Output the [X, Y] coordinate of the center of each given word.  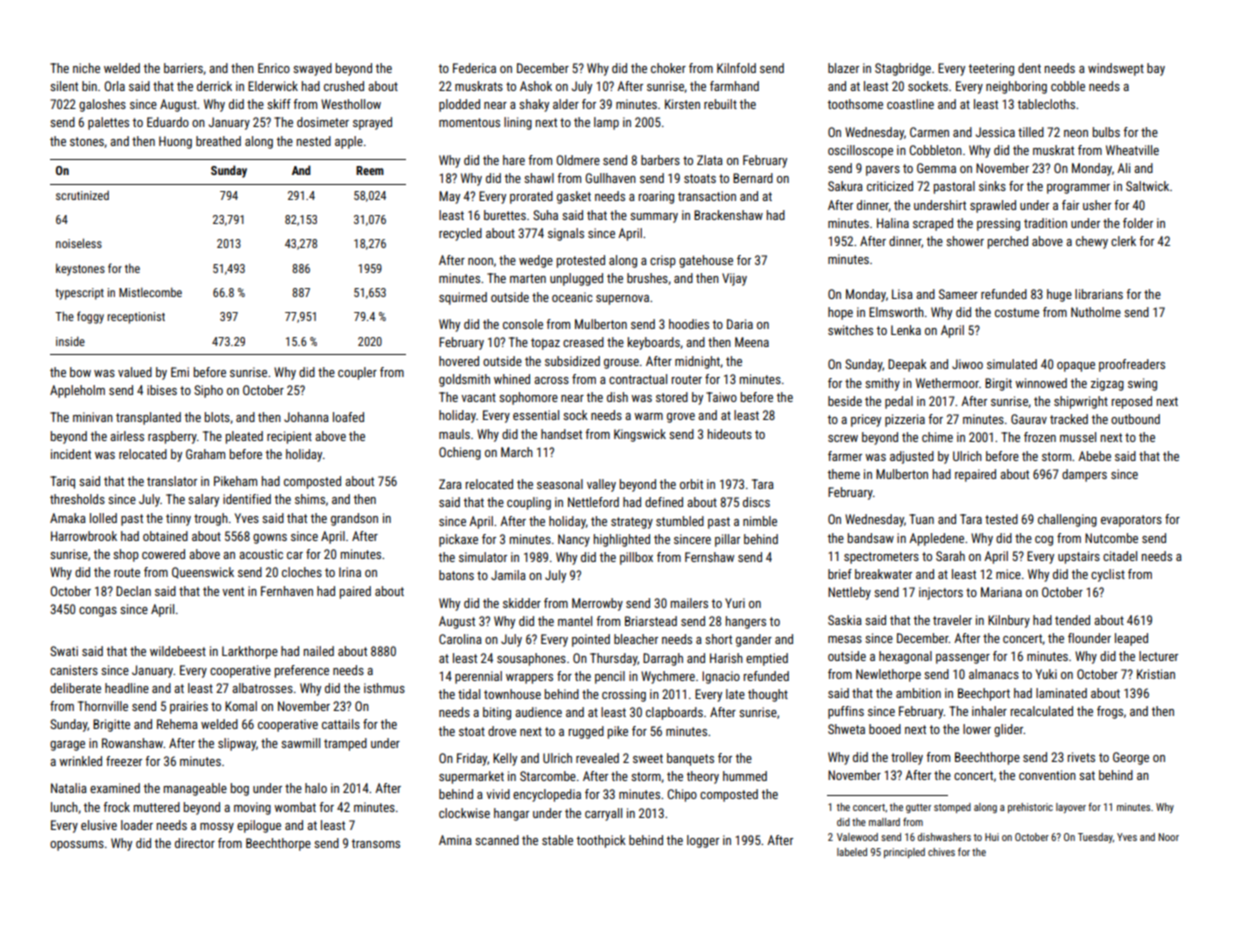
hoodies [689, 324]
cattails [341, 724]
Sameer [958, 294]
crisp [663, 261]
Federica [474, 68]
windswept [1116, 69]
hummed [745, 776]
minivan [93, 417]
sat [1087, 775]
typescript [79, 294]
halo [316, 788]
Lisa [902, 294]
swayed [312, 69]
